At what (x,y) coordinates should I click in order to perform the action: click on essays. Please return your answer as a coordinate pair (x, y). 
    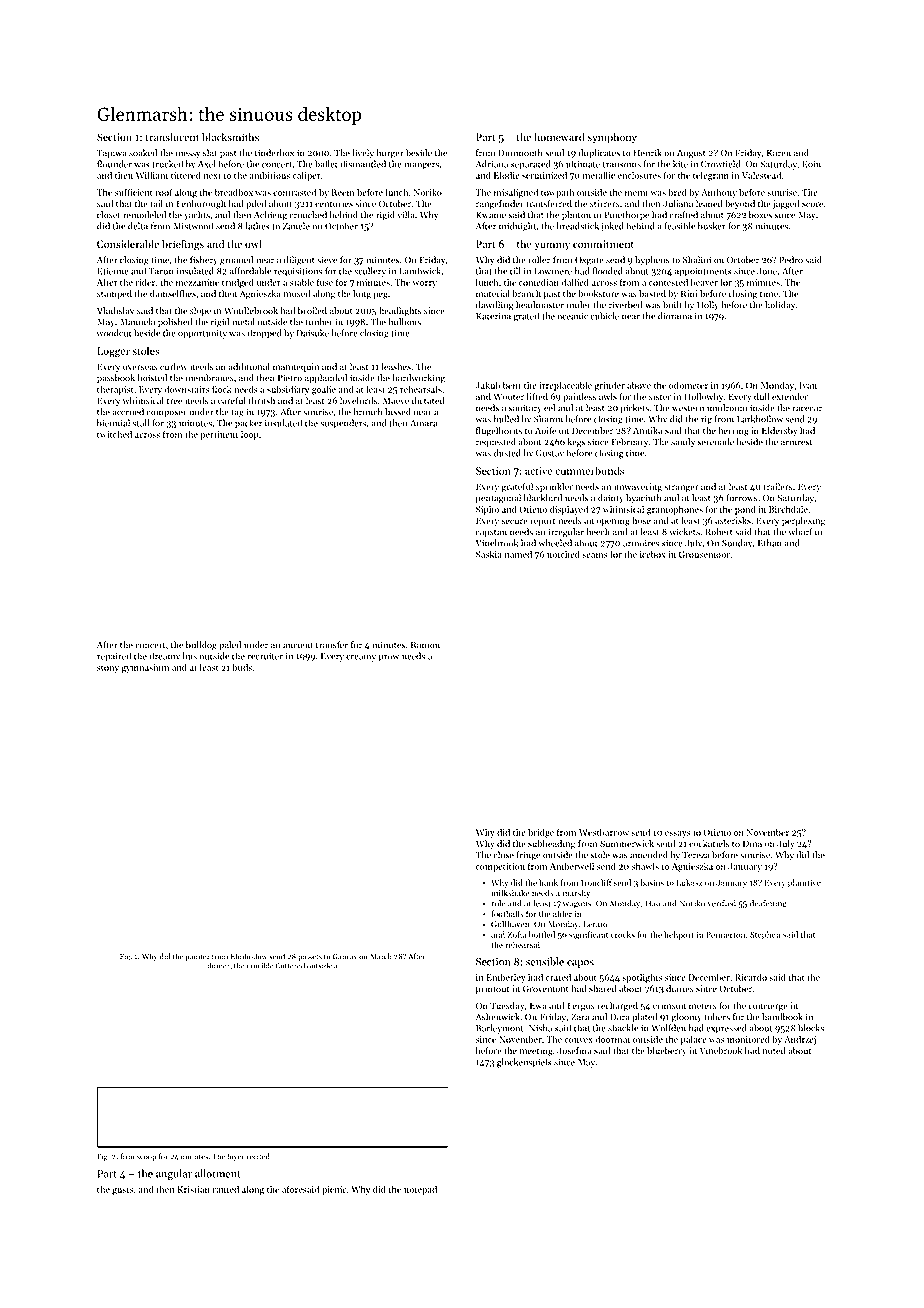
    Looking at the image, I should click on (678, 834).
